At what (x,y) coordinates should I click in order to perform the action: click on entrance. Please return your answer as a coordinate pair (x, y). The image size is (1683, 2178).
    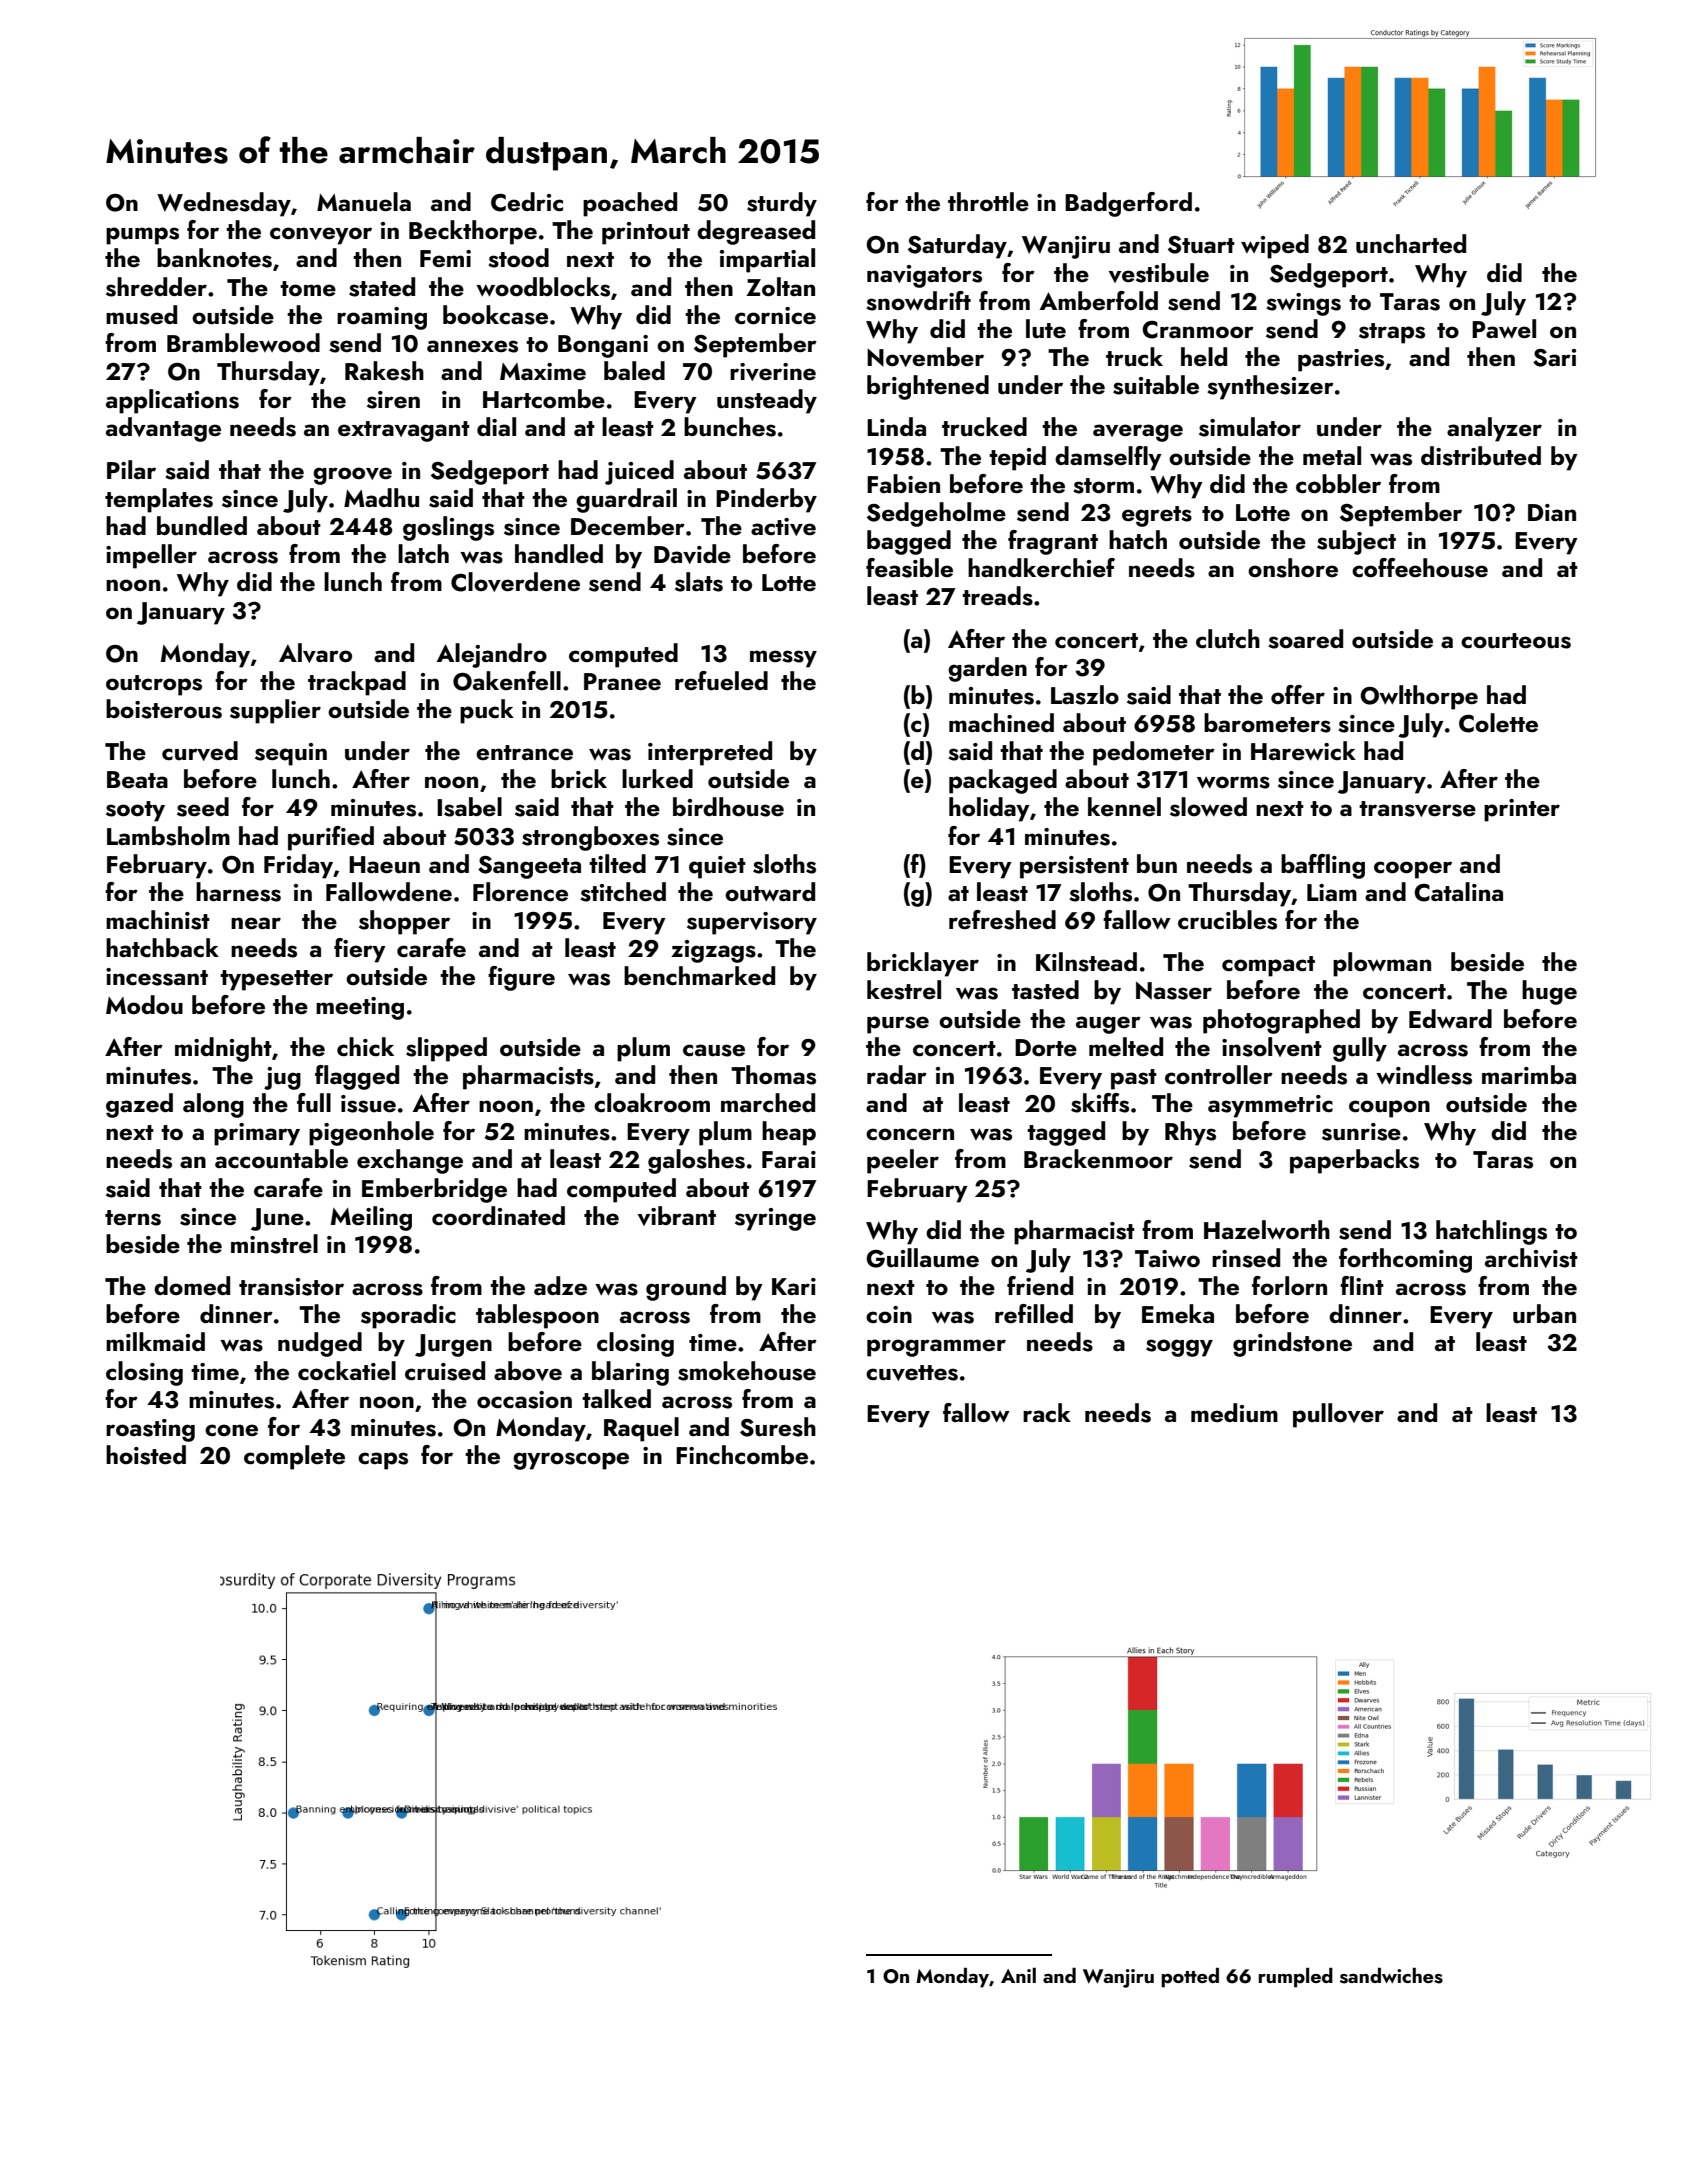
    Looking at the image, I should click on (524, 752).
